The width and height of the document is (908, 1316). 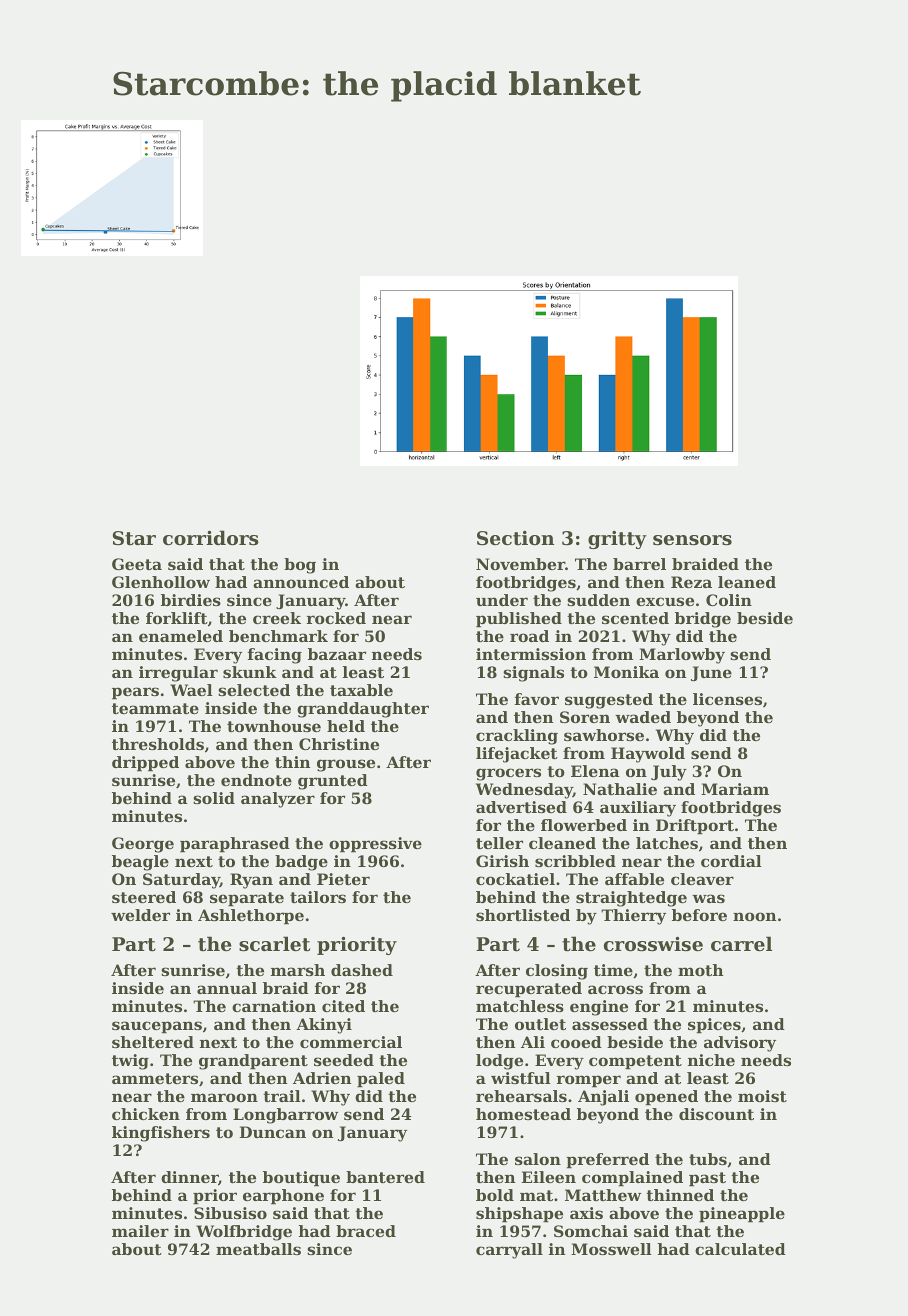 What do you see at coordinates (366, 1231) in the document?
I see `braced` at bounding box center [366, 1231].
